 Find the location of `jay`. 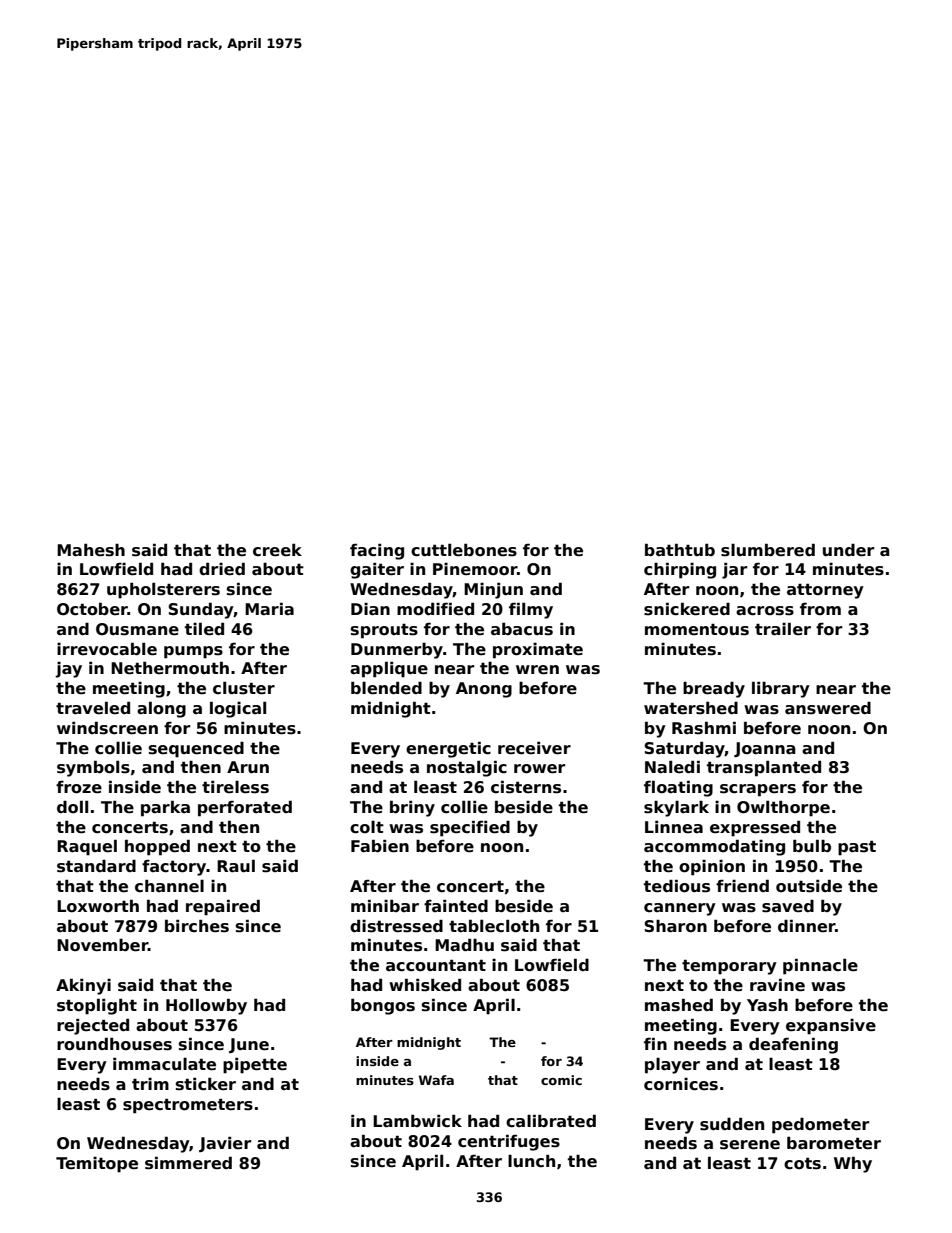

jay is located at coordinates (68, 670).
